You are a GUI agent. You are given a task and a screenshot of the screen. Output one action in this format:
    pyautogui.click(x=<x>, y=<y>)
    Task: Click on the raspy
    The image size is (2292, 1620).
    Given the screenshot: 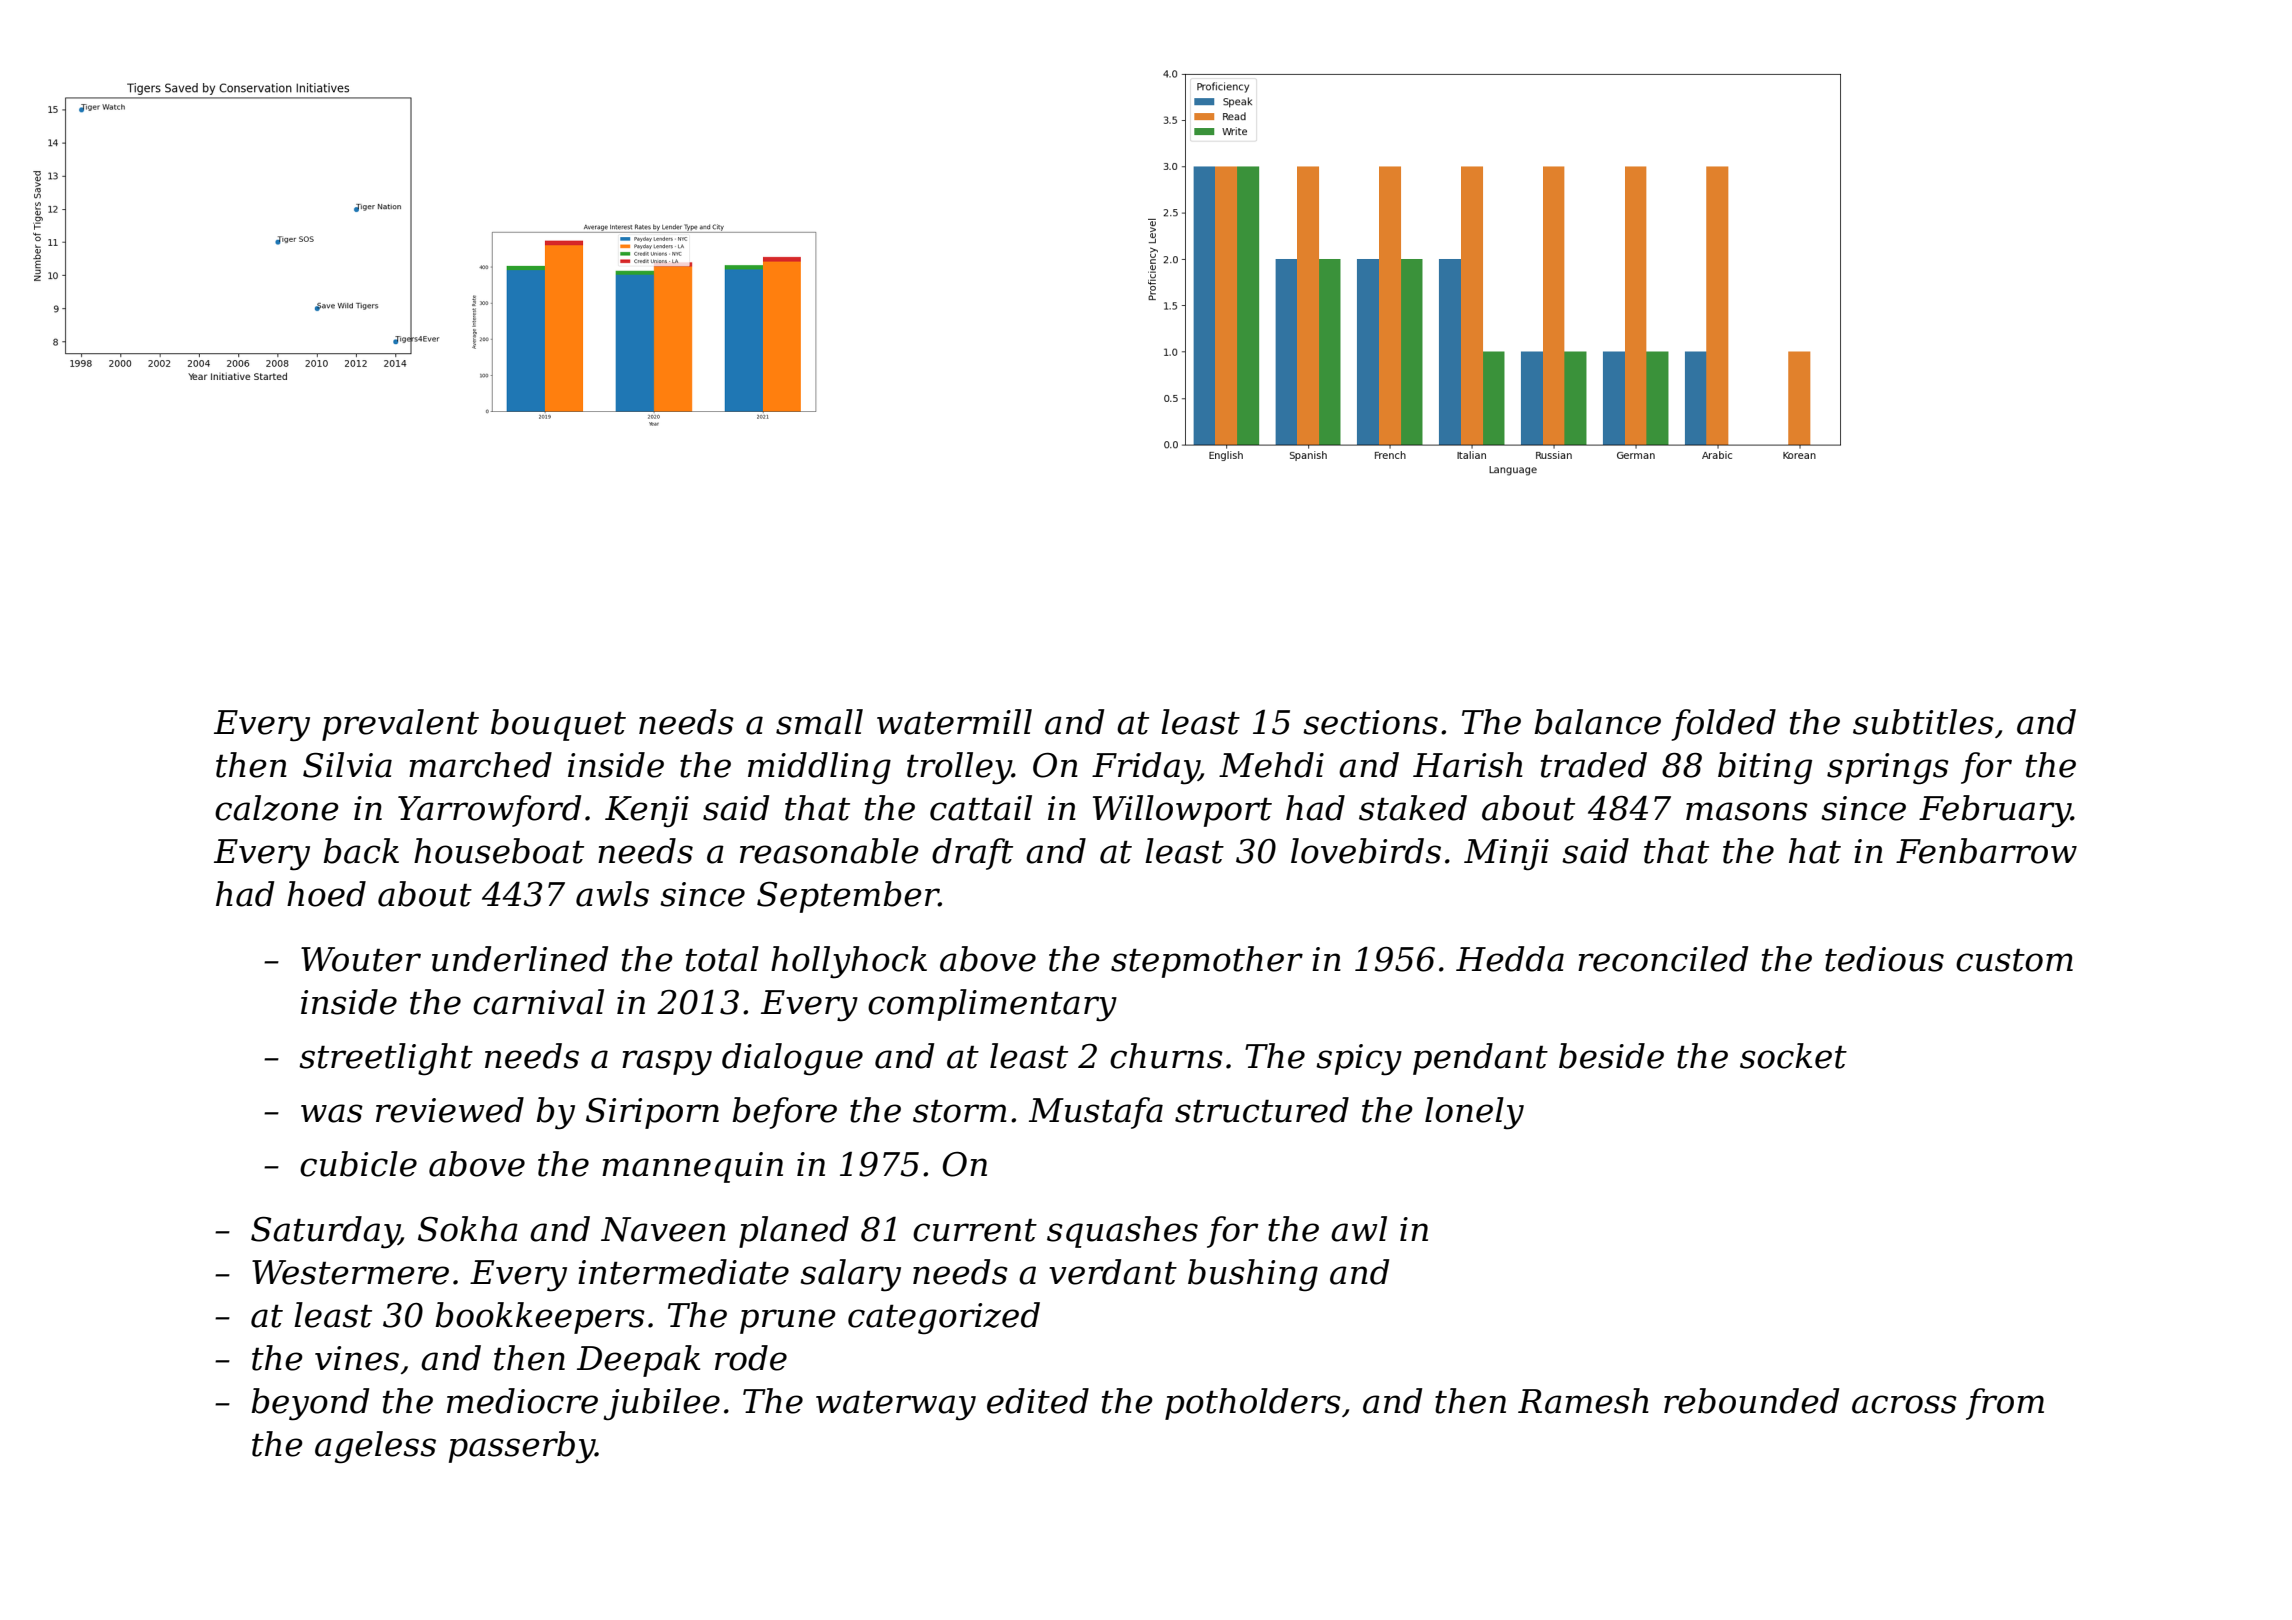 What is the action you would take?
    pyautogui.click(x=667, y=1063)
